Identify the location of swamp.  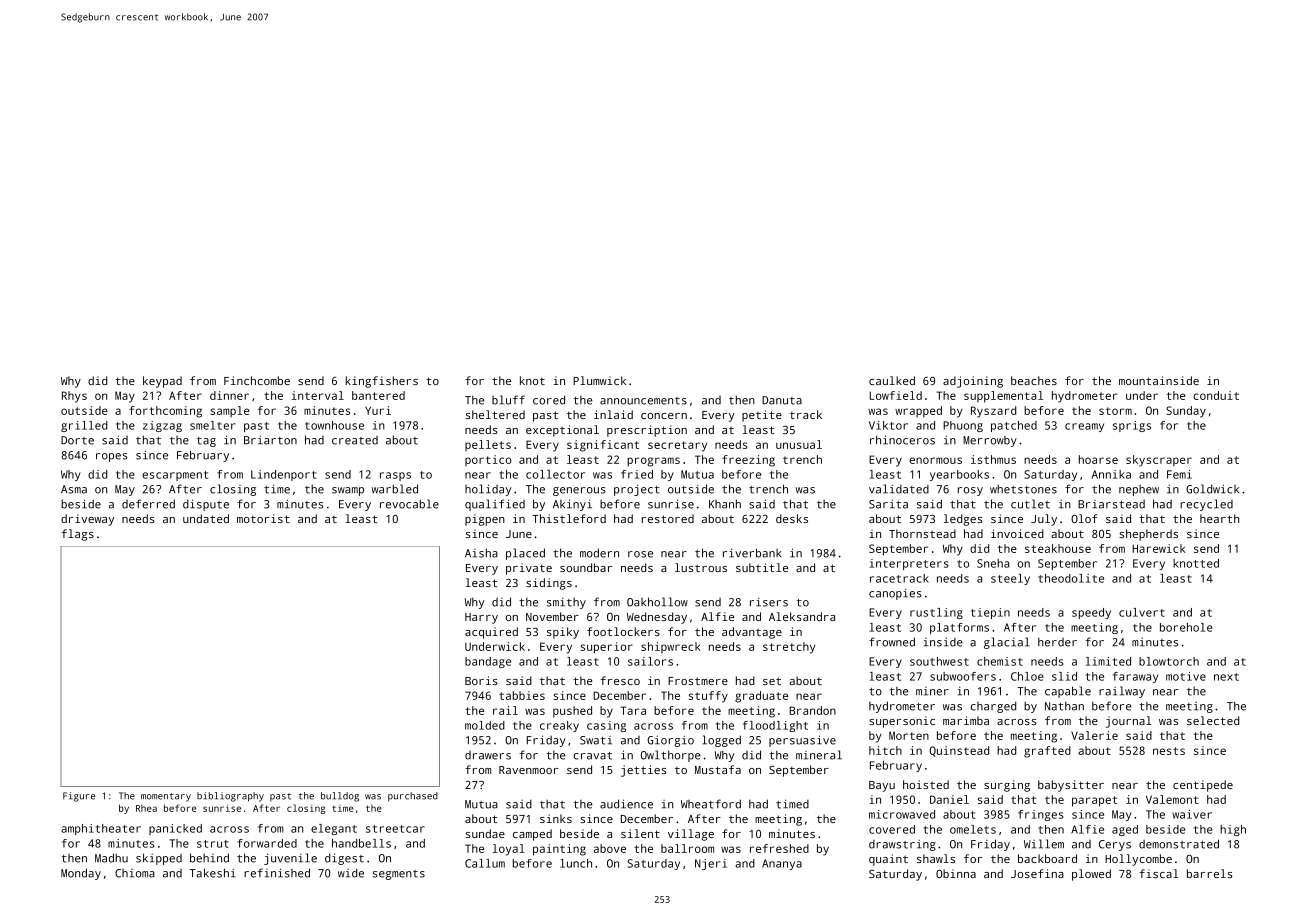
(348, 491).
